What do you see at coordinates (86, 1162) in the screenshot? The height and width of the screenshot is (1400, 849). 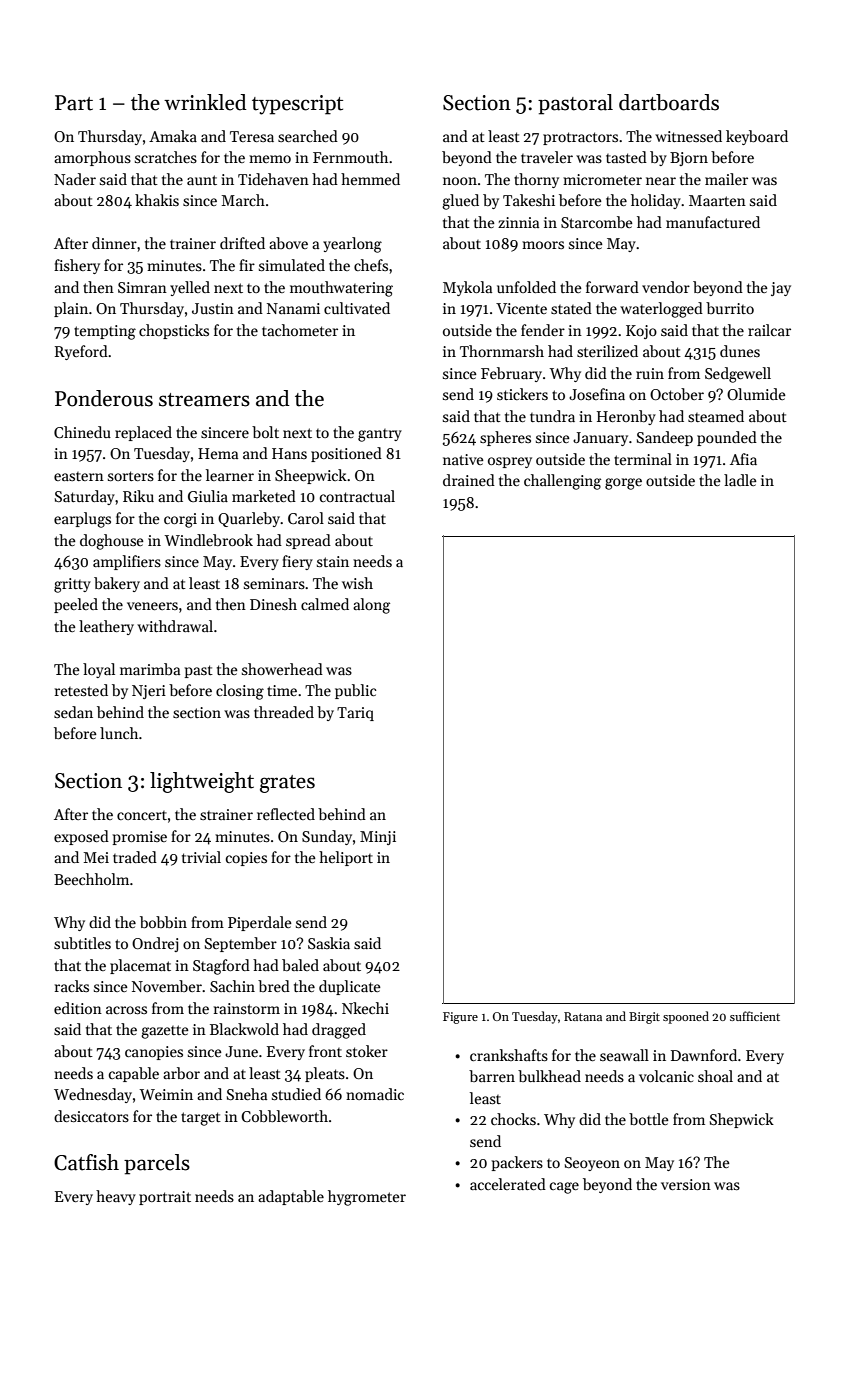 I see `Catfish` at bounding box center [86, 1162].
